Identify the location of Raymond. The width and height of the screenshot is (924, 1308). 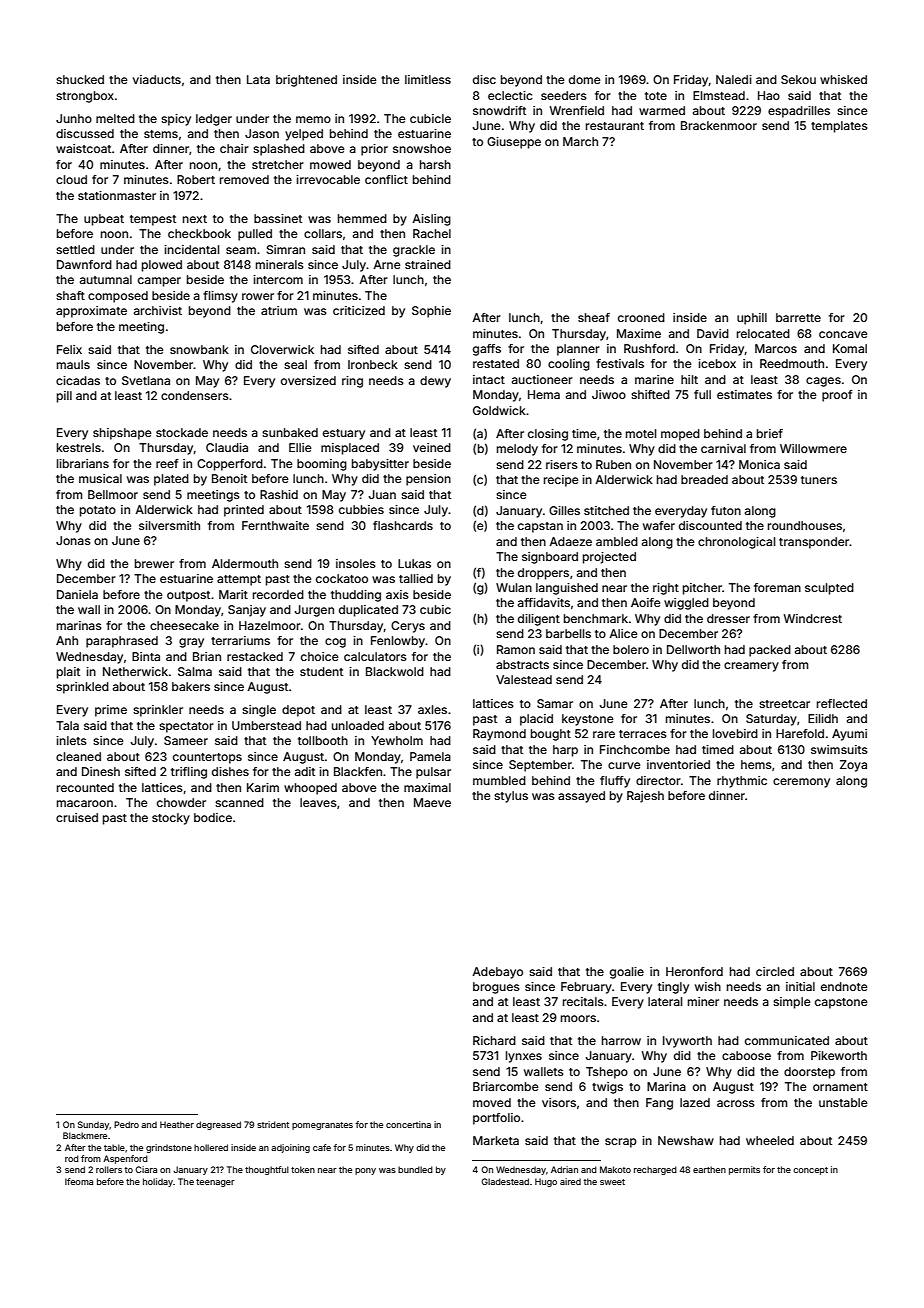
(499, 735).
